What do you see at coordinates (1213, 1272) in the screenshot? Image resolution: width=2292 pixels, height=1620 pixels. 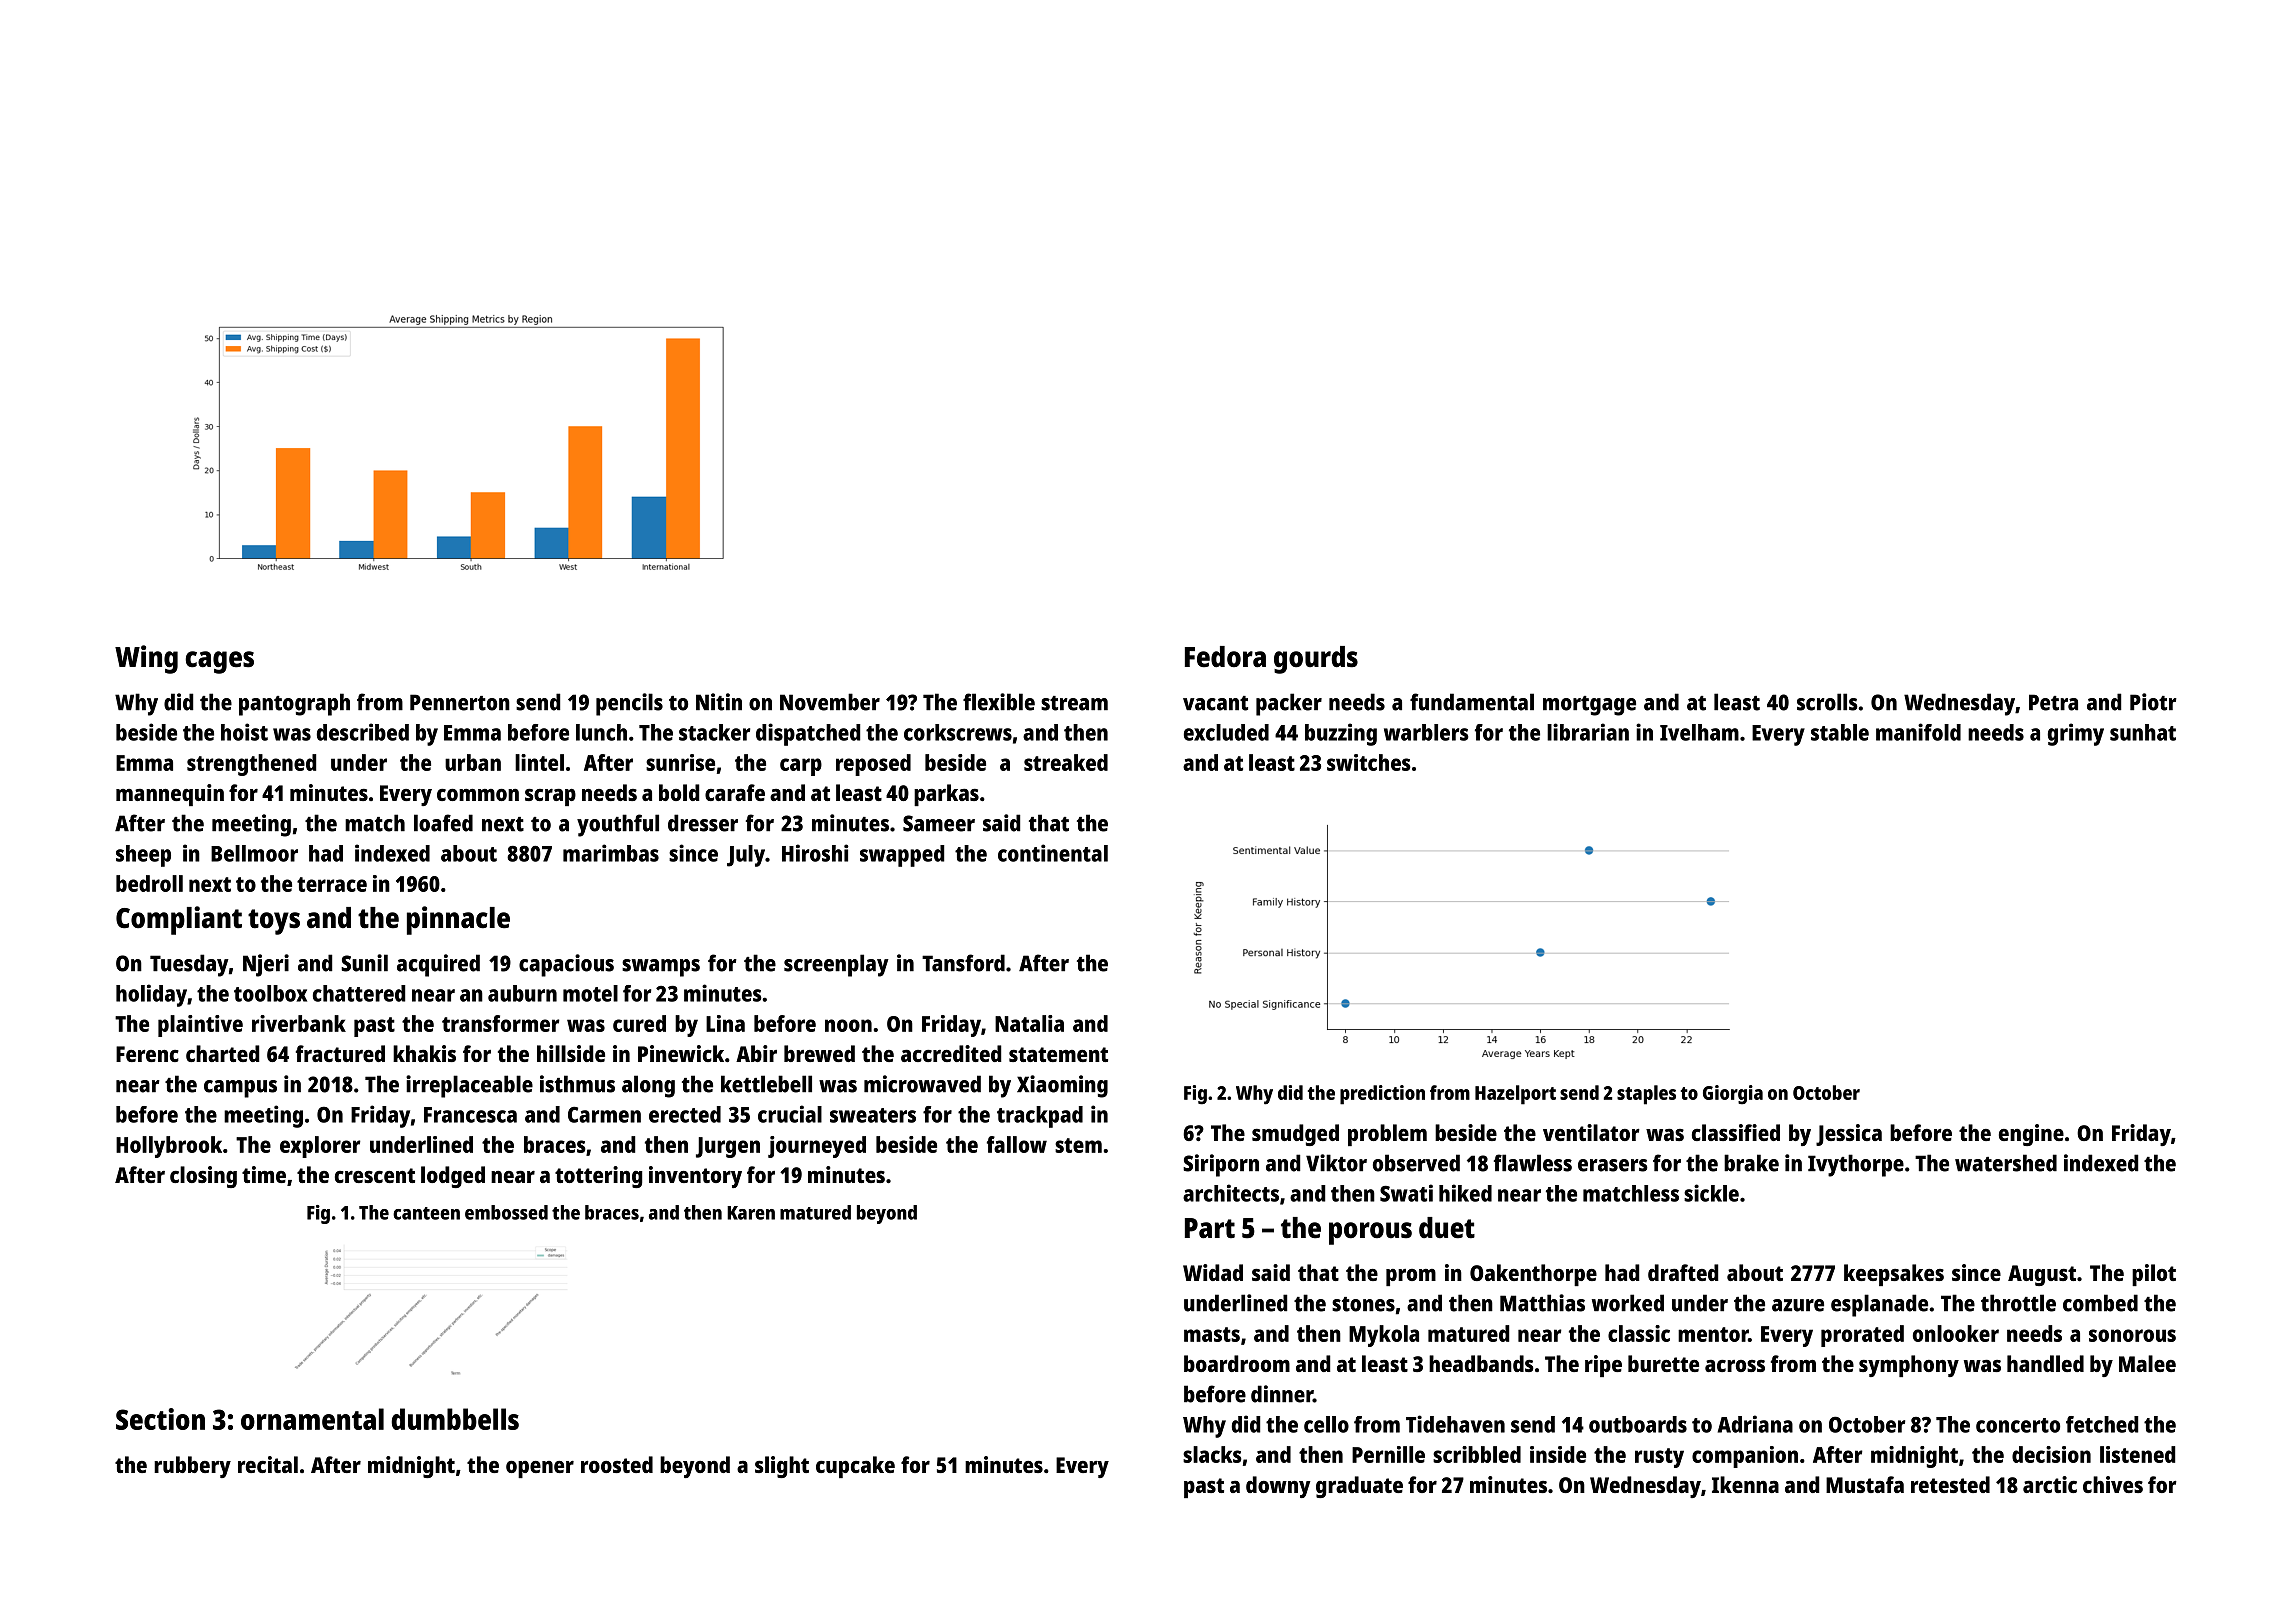 I see `Widad` at bounding box center [1213, 1272].
